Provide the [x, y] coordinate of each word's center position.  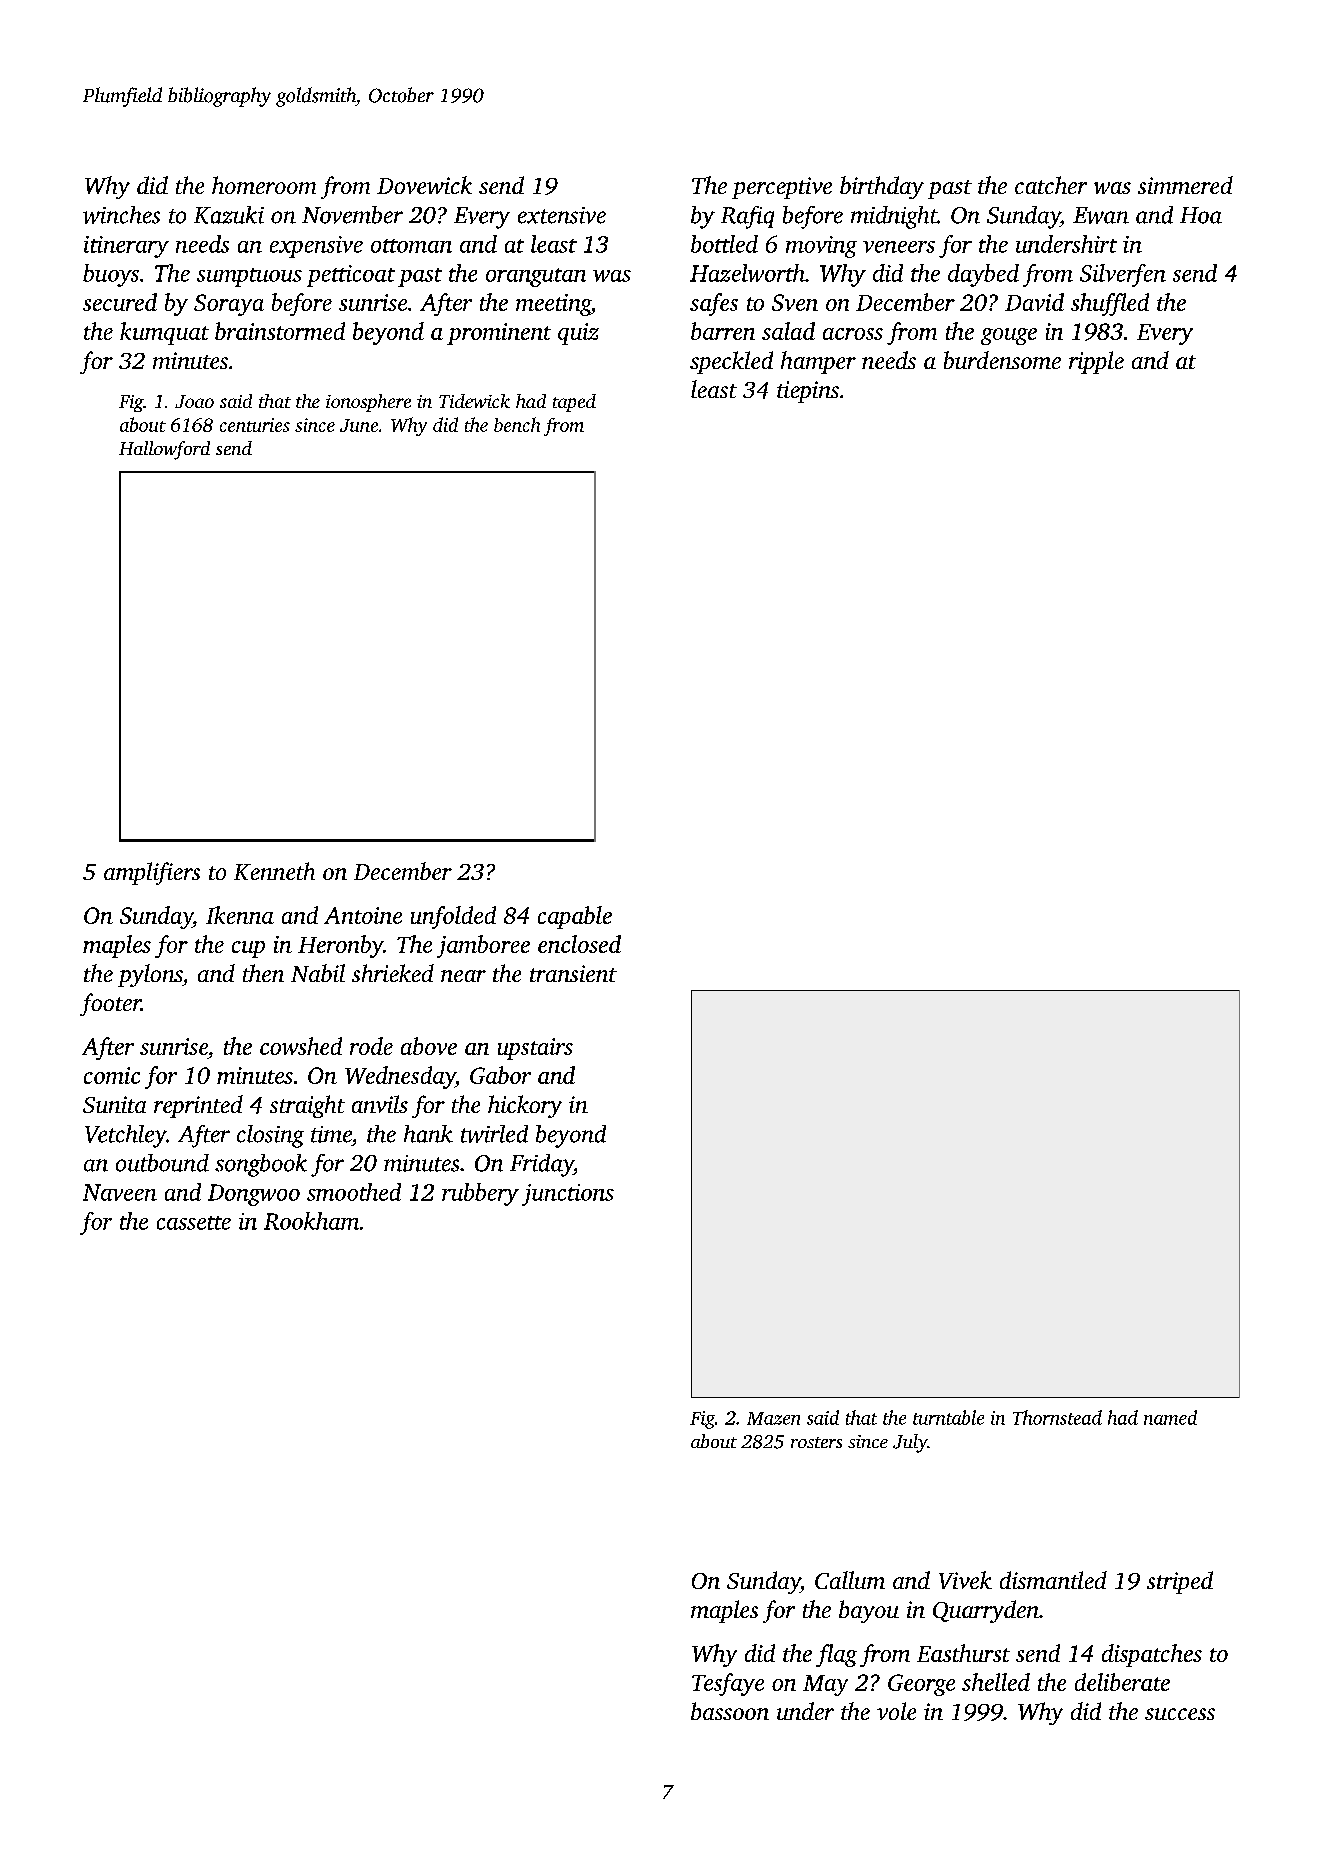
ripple [1096, 362]
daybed [983, 275]
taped [574, 403]
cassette [194, 1223]
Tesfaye [728, 1684]
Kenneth [274, 871]
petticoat [351, 276]
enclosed [579, 944]
